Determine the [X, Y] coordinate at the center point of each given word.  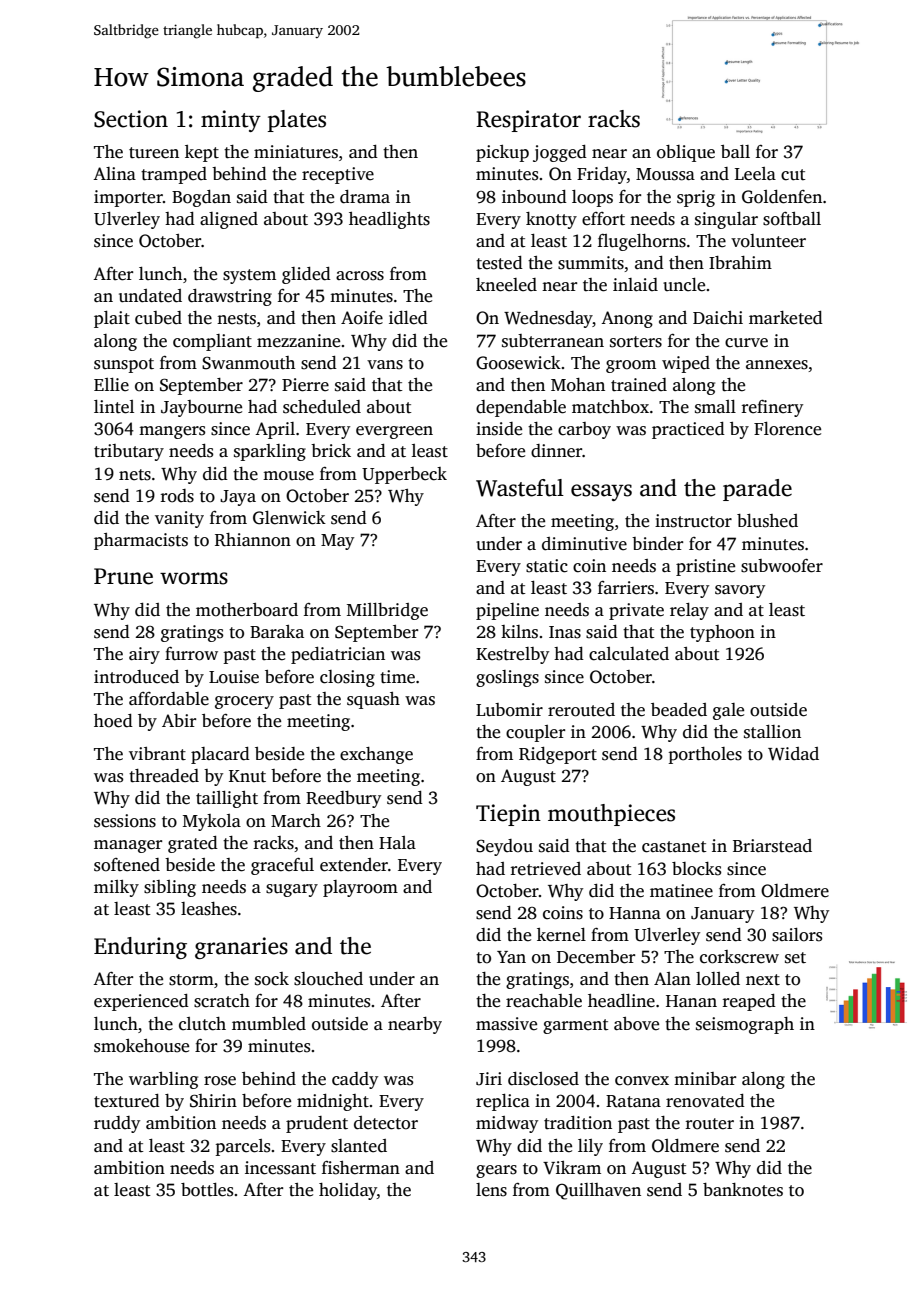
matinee [681, 891]
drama [365, 197]
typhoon [722, 633]
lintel [114, 407]
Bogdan [201, 198]
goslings [507, 678]
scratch [222, 1001]
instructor [693, 521]
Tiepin [508, 815]
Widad [793, 754]
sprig [696, 198]
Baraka [277, 631]
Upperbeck [404, 475]
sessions [125, 821]
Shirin [213, 1101]
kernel [561, 935]
